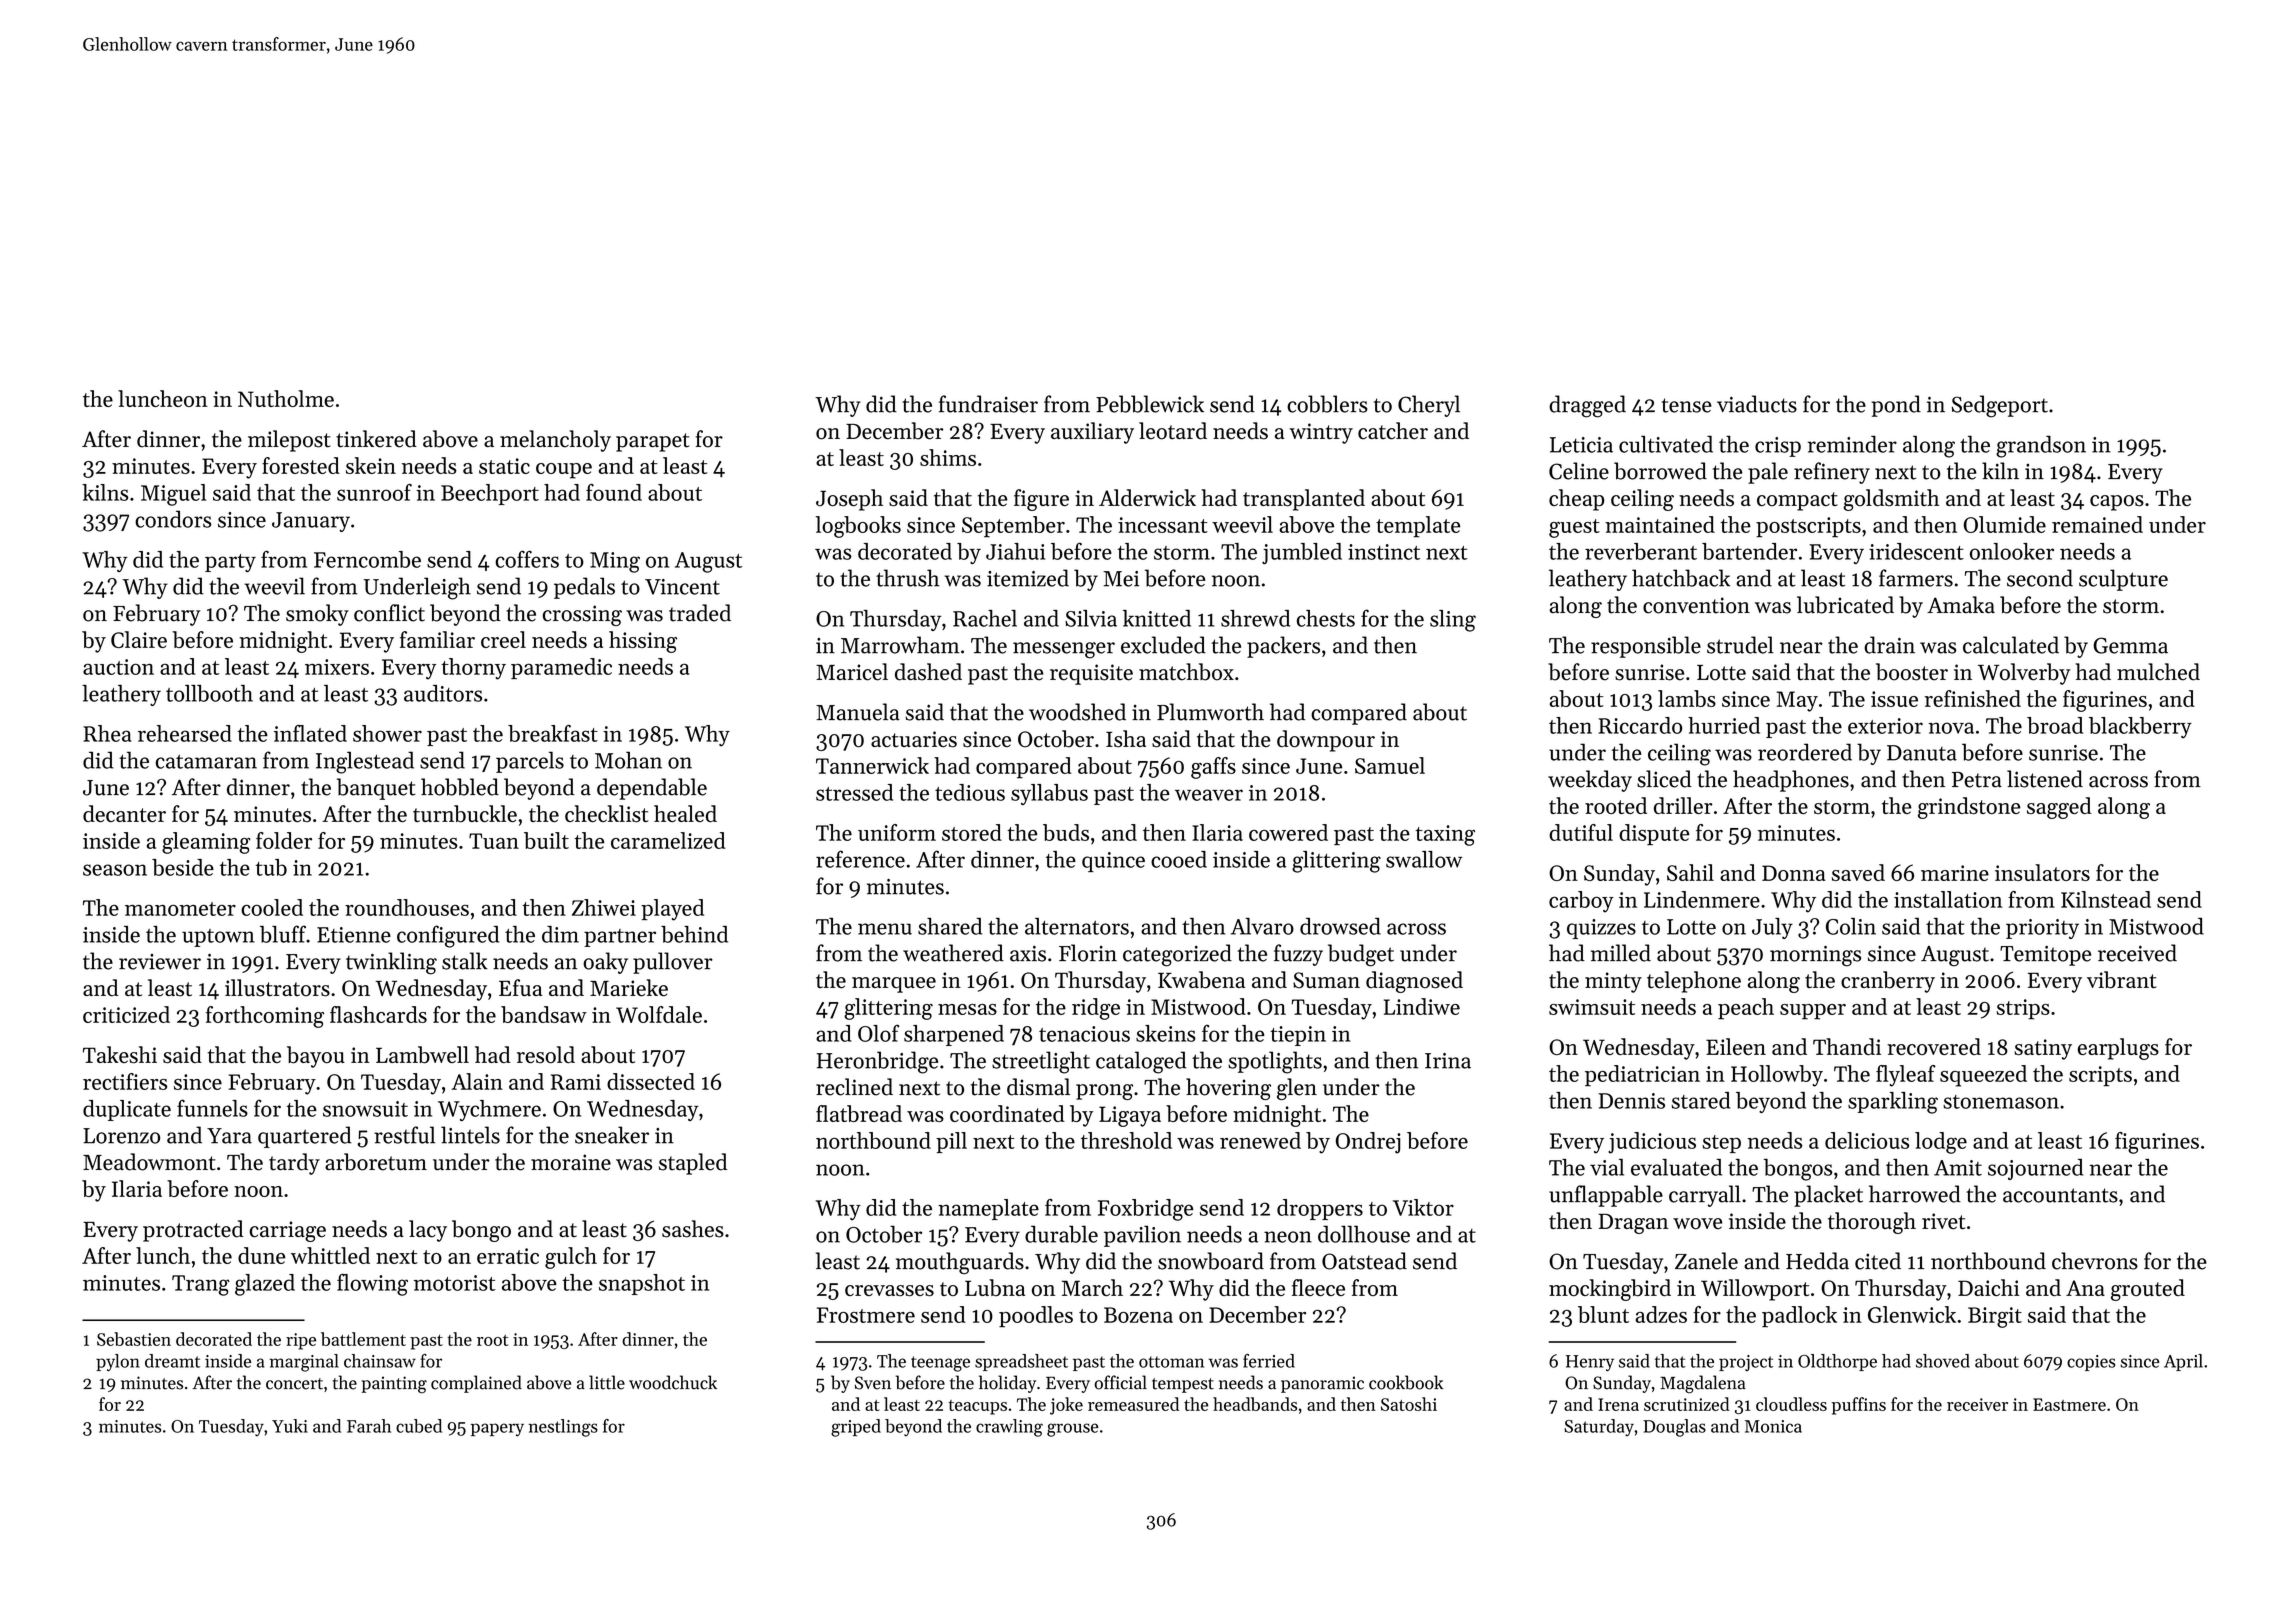  I want to click on whittled, so click(330, 1255).
